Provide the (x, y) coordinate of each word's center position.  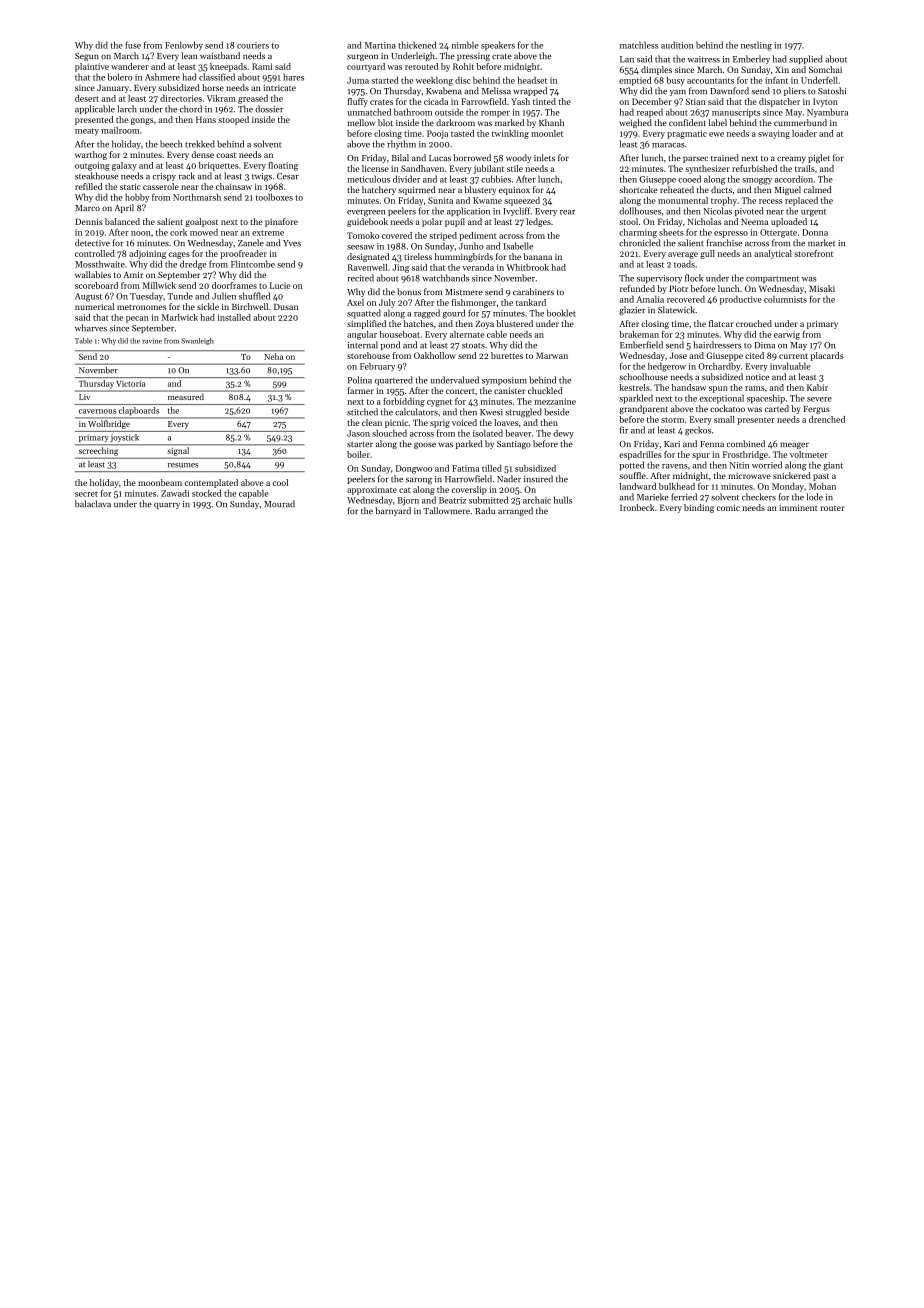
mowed (204, 232)
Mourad (279, 504)
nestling (756, 46)
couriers (253, 45)
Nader (509, 479)
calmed (817, 189)
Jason (358, 433)
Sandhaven (422, 168)
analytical (773, 254)
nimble (465, 45)
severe (819, 399)
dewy (563, 434)
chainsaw (234, 186)
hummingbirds (464, 257)
